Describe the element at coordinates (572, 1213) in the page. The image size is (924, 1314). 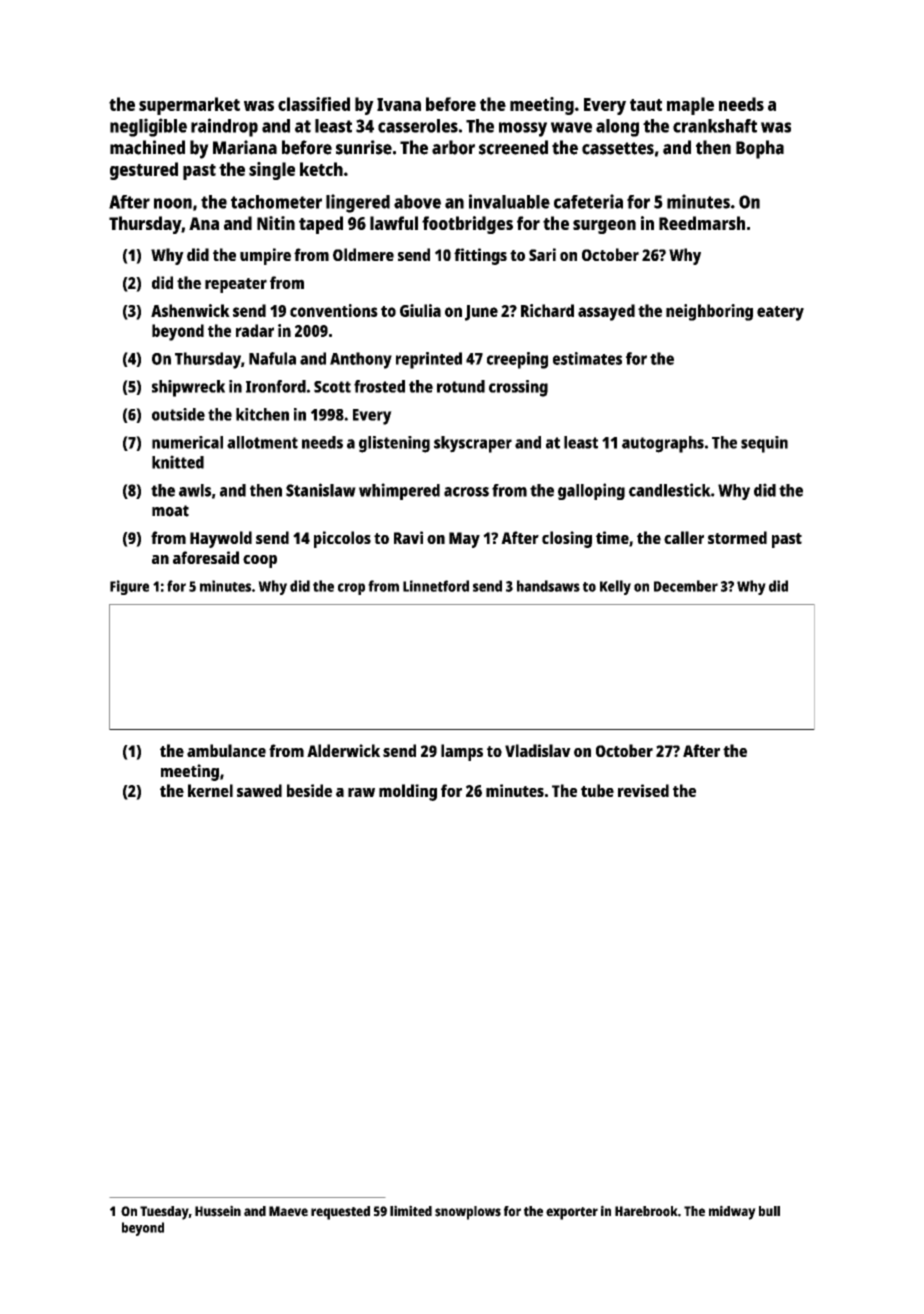
I see `exporter` at that location.
